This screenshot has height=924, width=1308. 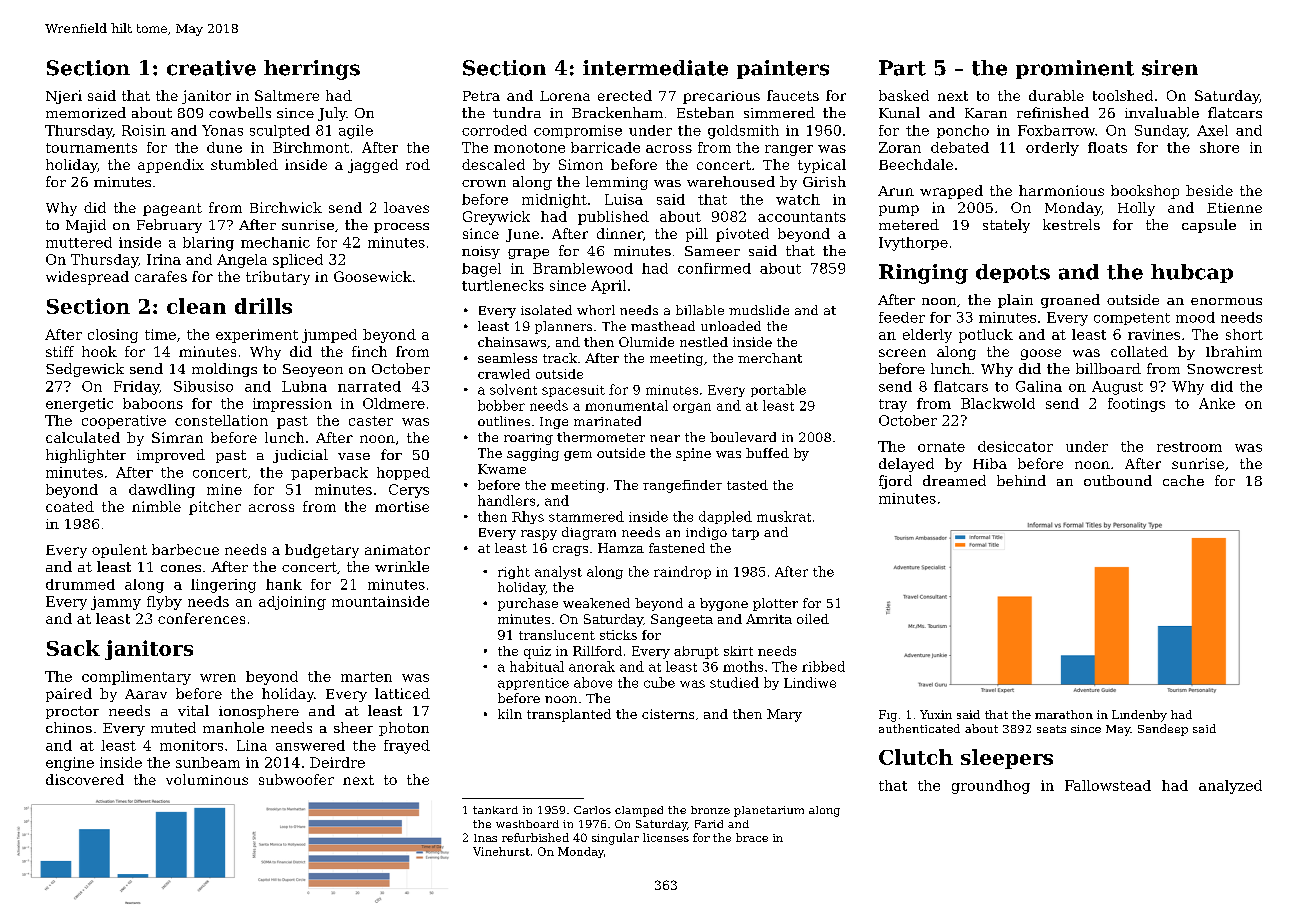 What do you see at coordinates (775, 604) in the screenshot?
I see `plotter` at bounding box center [775, 604].
